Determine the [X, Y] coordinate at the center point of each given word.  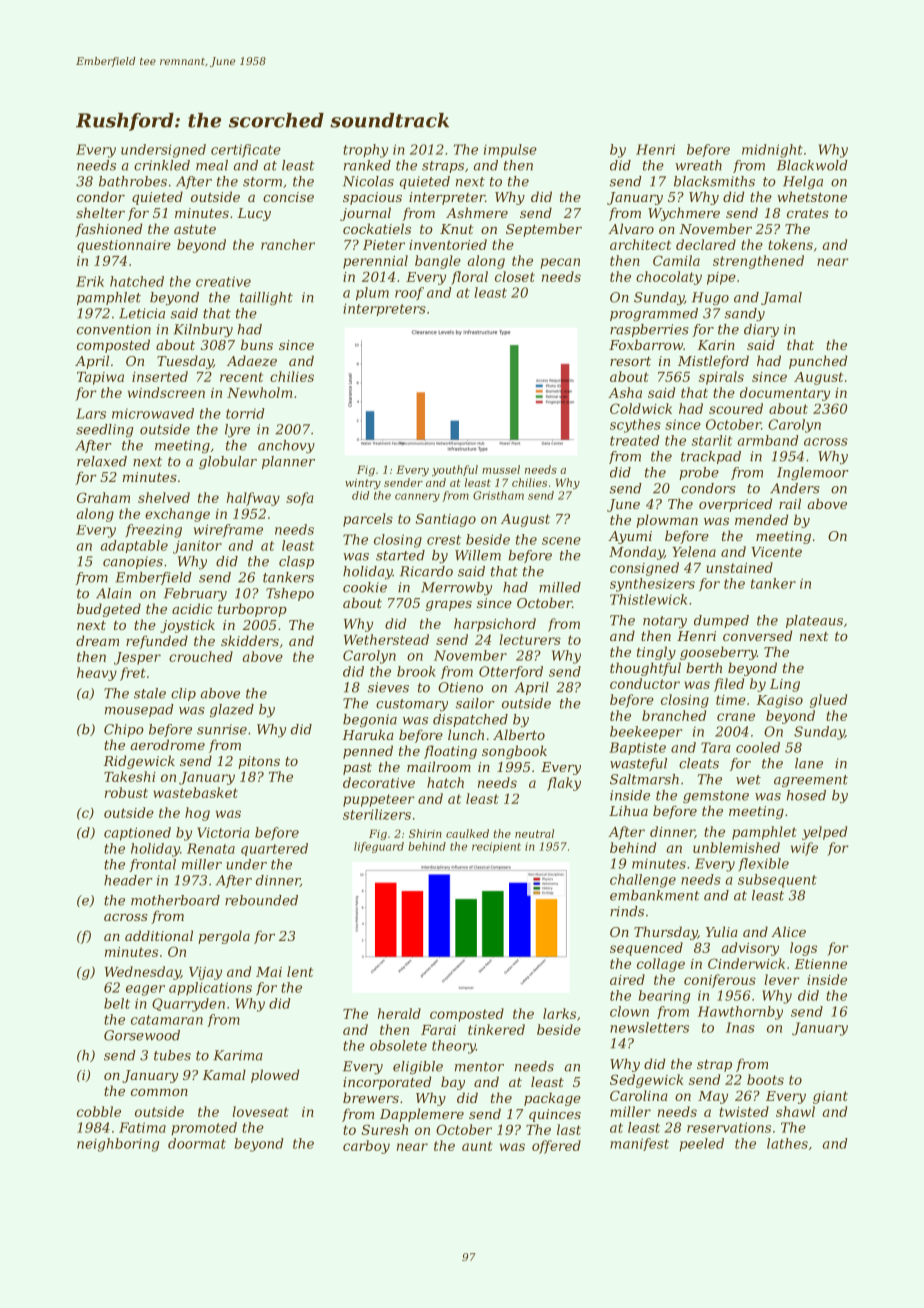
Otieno [460, 687]
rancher [288, 244]
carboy [366, 1147]
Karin [716, 345]
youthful [455, 470]
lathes [787, 1143]
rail [790, 503]
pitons [259, 762]
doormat [197, 1143]
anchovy [286, 446]
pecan [560, 263]
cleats [699, 763]
